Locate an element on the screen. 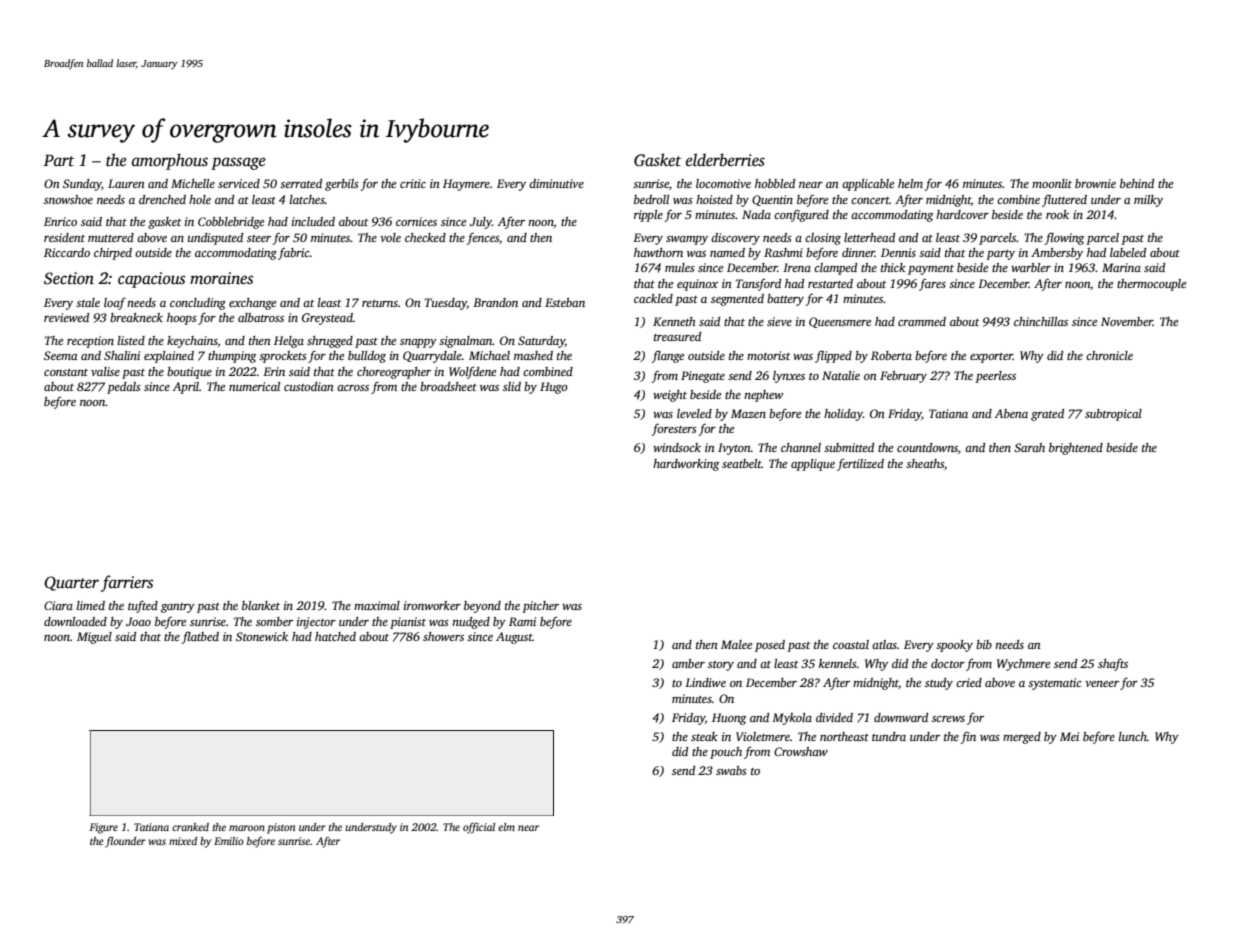 The image size is (1233, 952). pedals is located at coordinates (124, 388).
